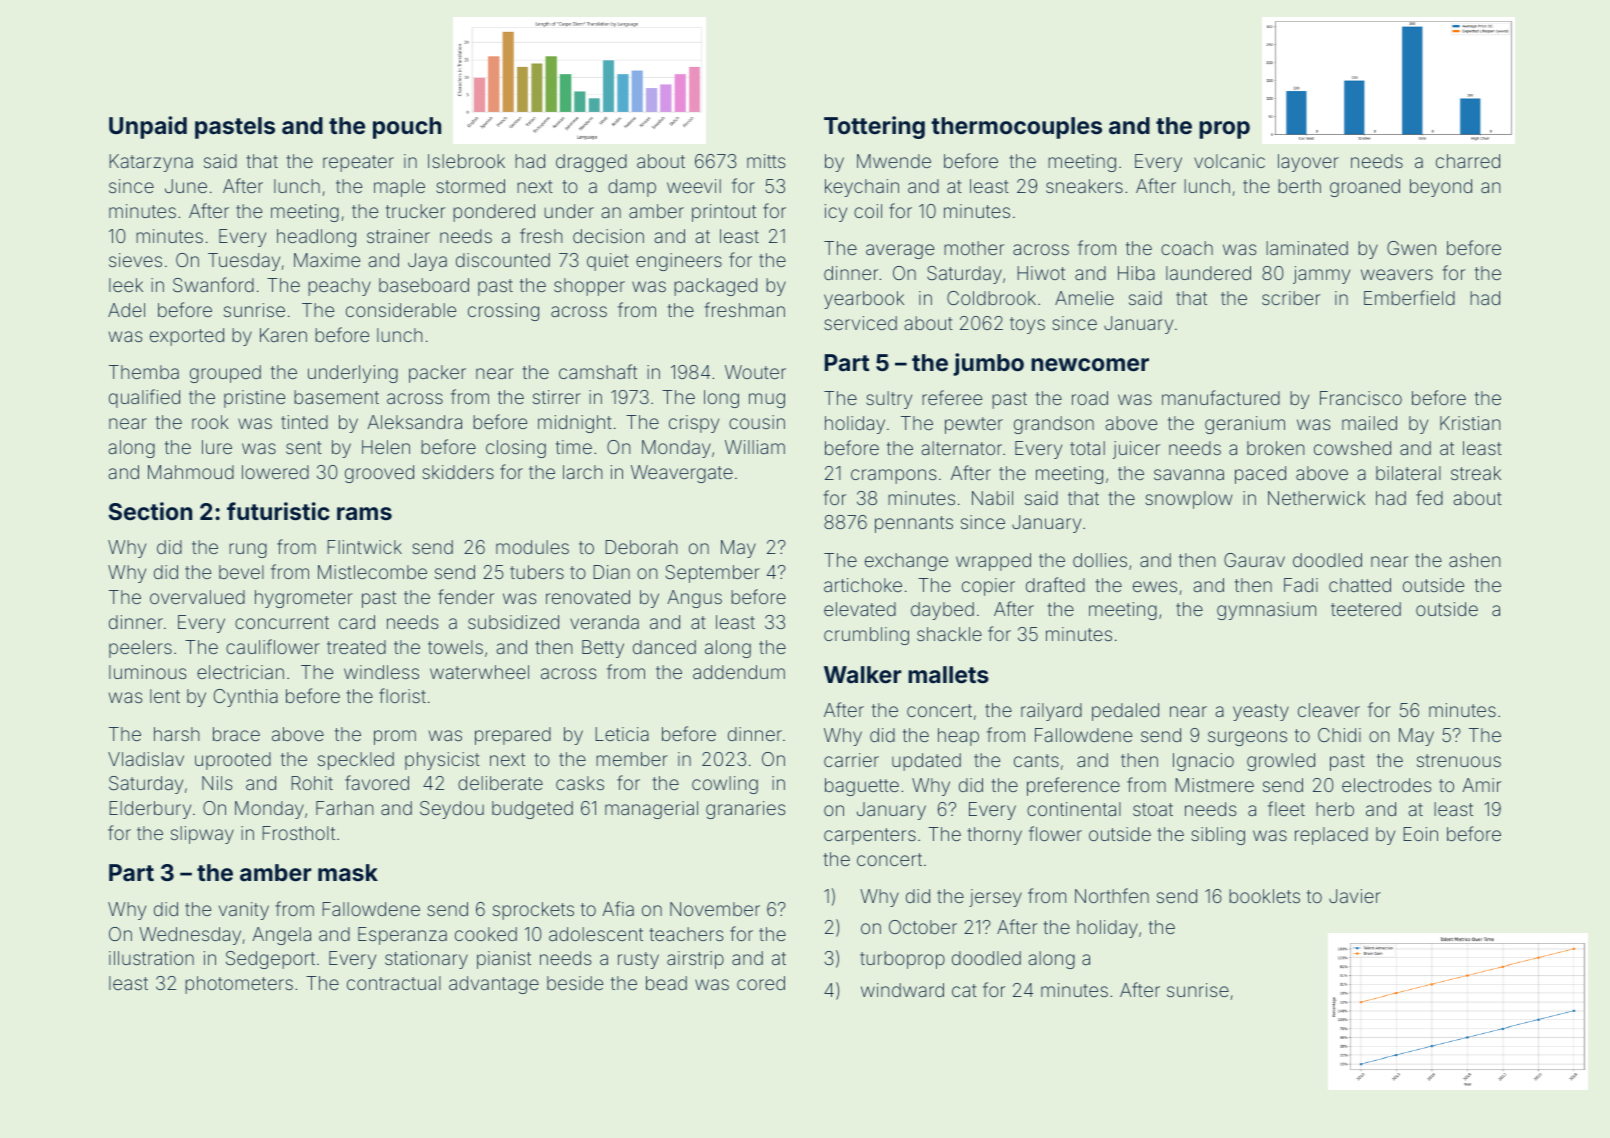 This document has height=1138, width=1610. What do you see at coordinates (874, 127) in the document?
I see `Tottering` at bounding box center [874, 127].
